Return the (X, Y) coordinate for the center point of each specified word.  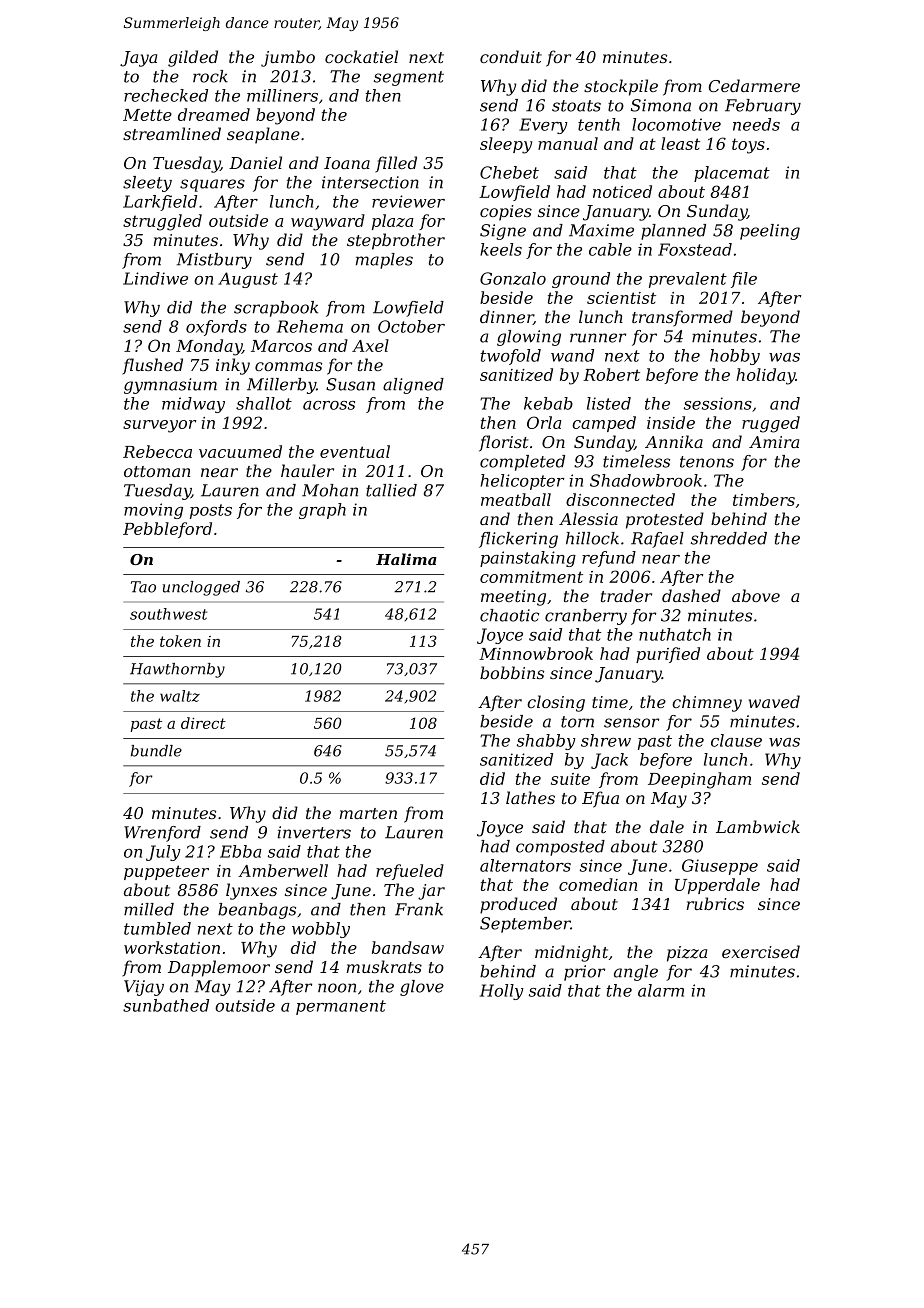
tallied (391, 490)
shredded (729, 538)
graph (322, 511)
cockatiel (361, 56)
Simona (661, 105)
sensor (631, 723)
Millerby (281, 386)
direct (203, 723)
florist (503, 443)
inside (671, 422)
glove (422, 988)
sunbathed (166, 1005)
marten (368, 813)
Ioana (347, 163)
